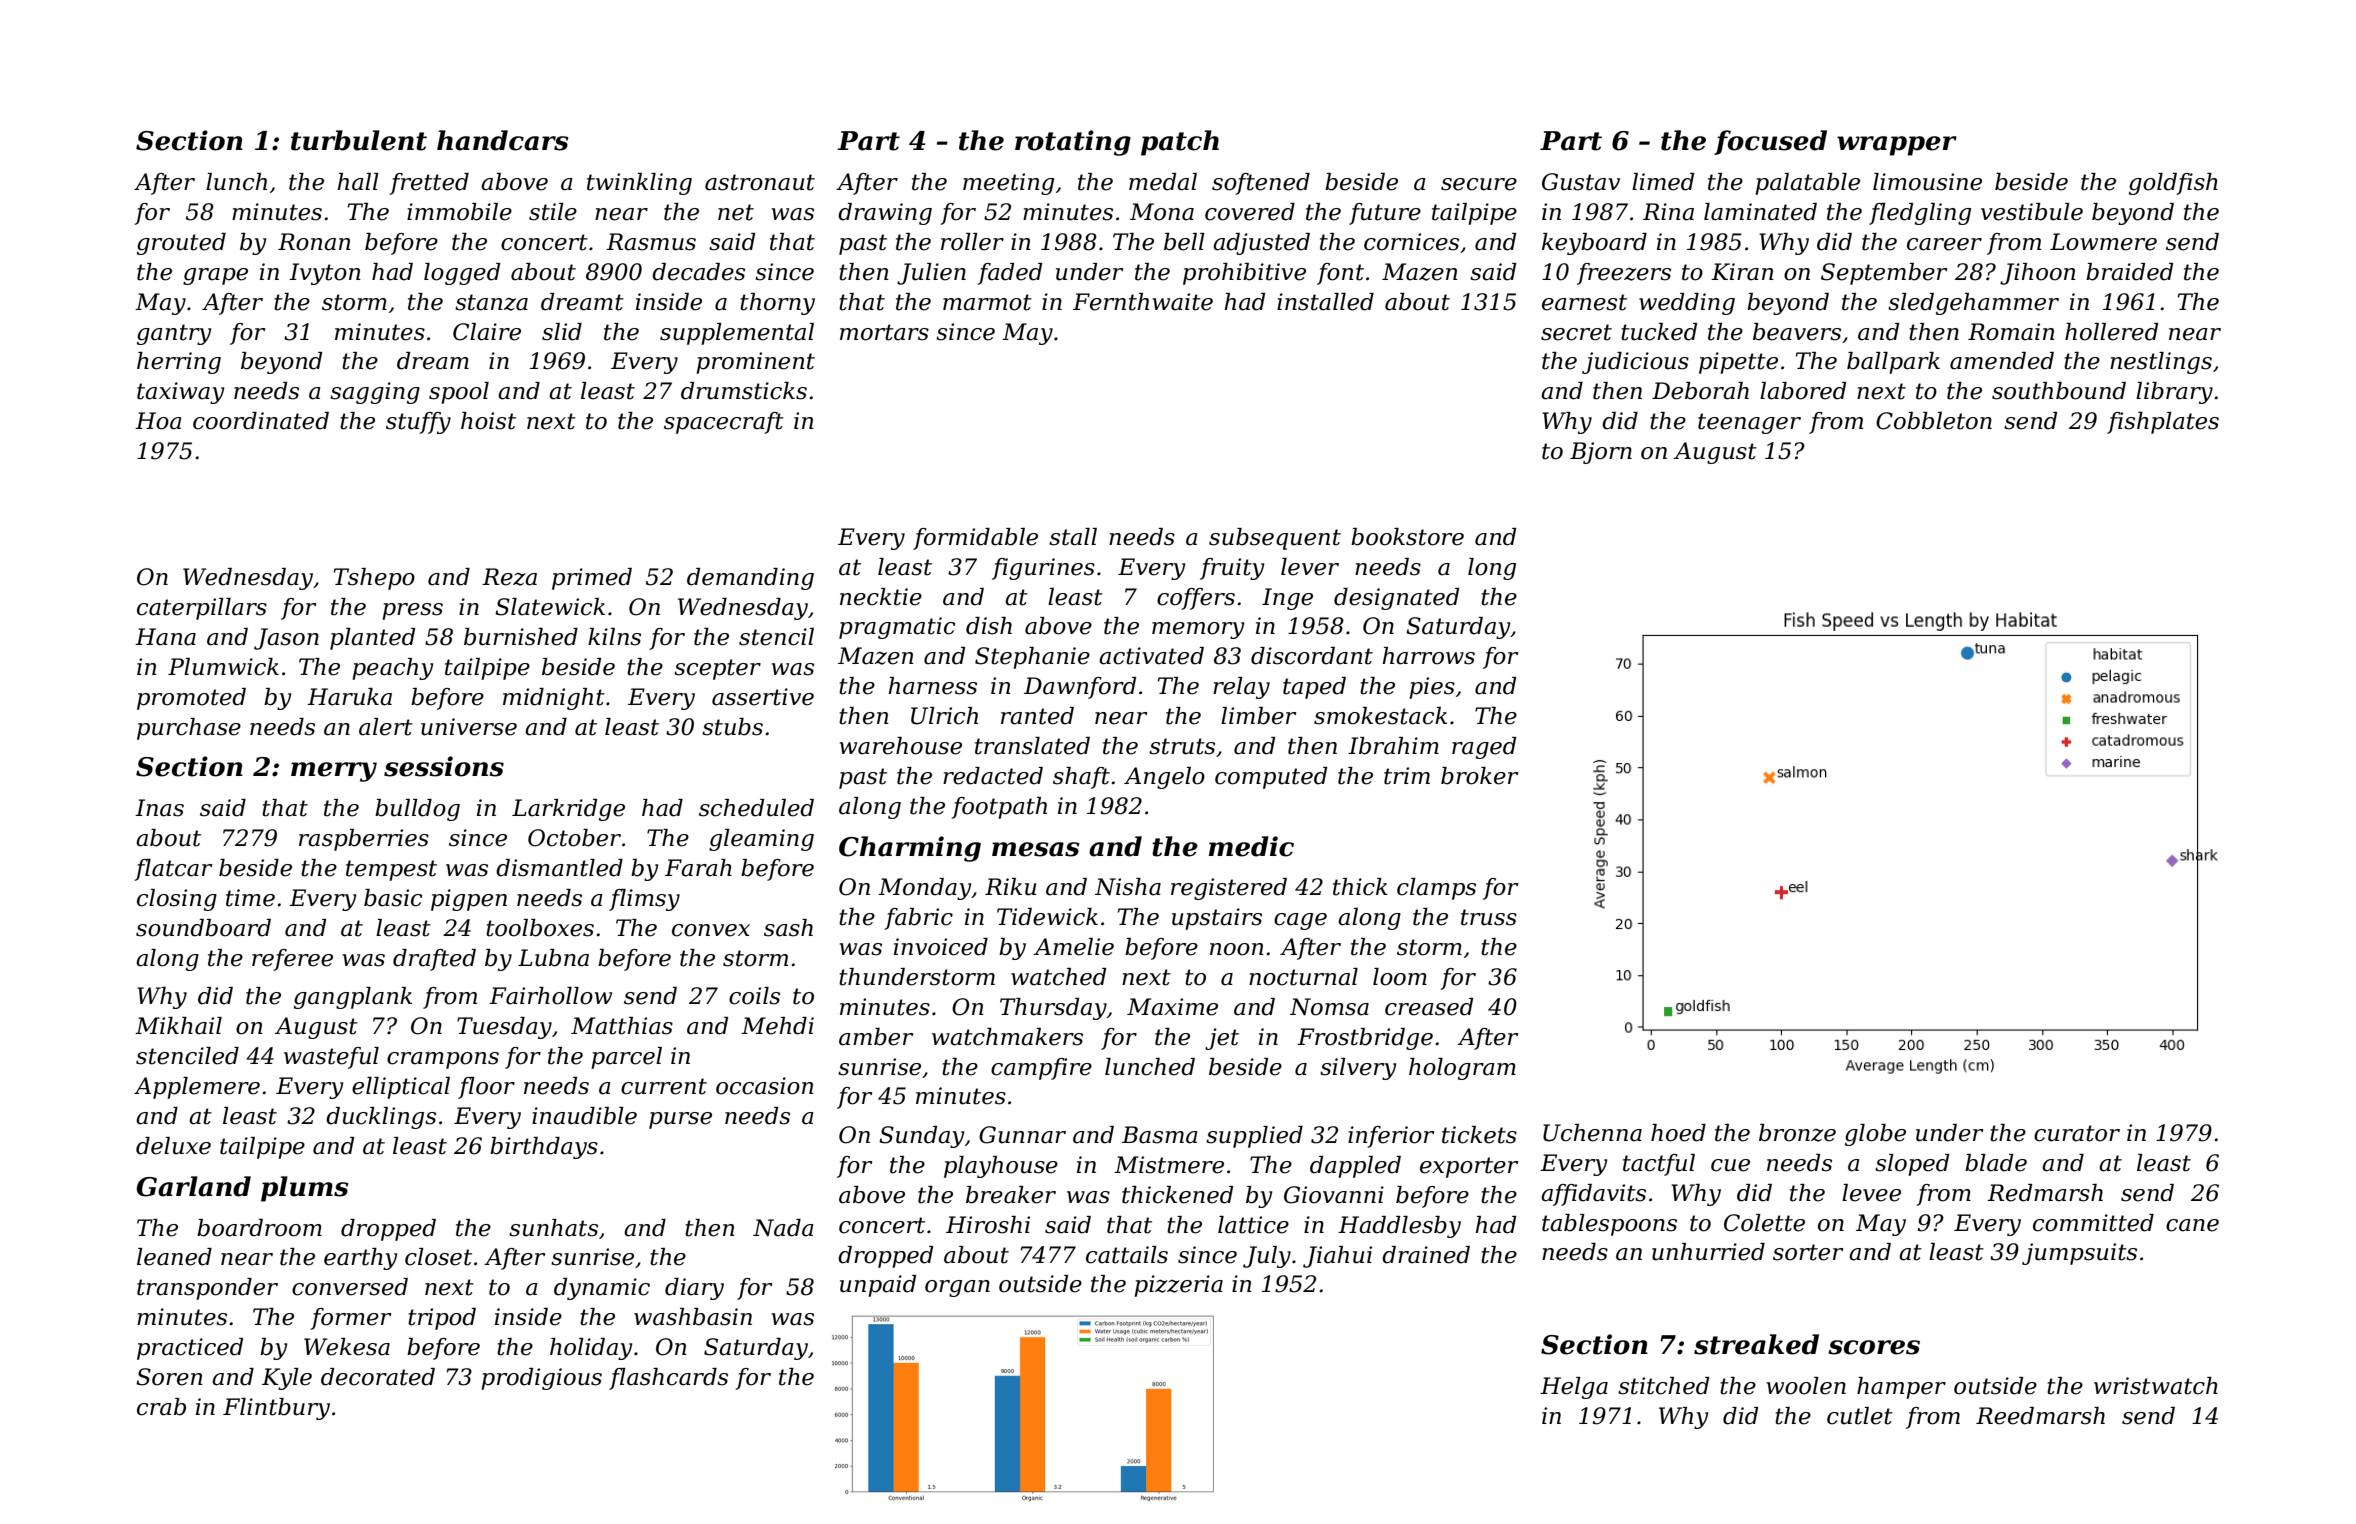 Image resolution: width=2356 pixels, height=1524 pixels. What do you see at coordinates (541, 1379) in the screenshot?
I see `prodigious` at bounding box center [541, 1379].
